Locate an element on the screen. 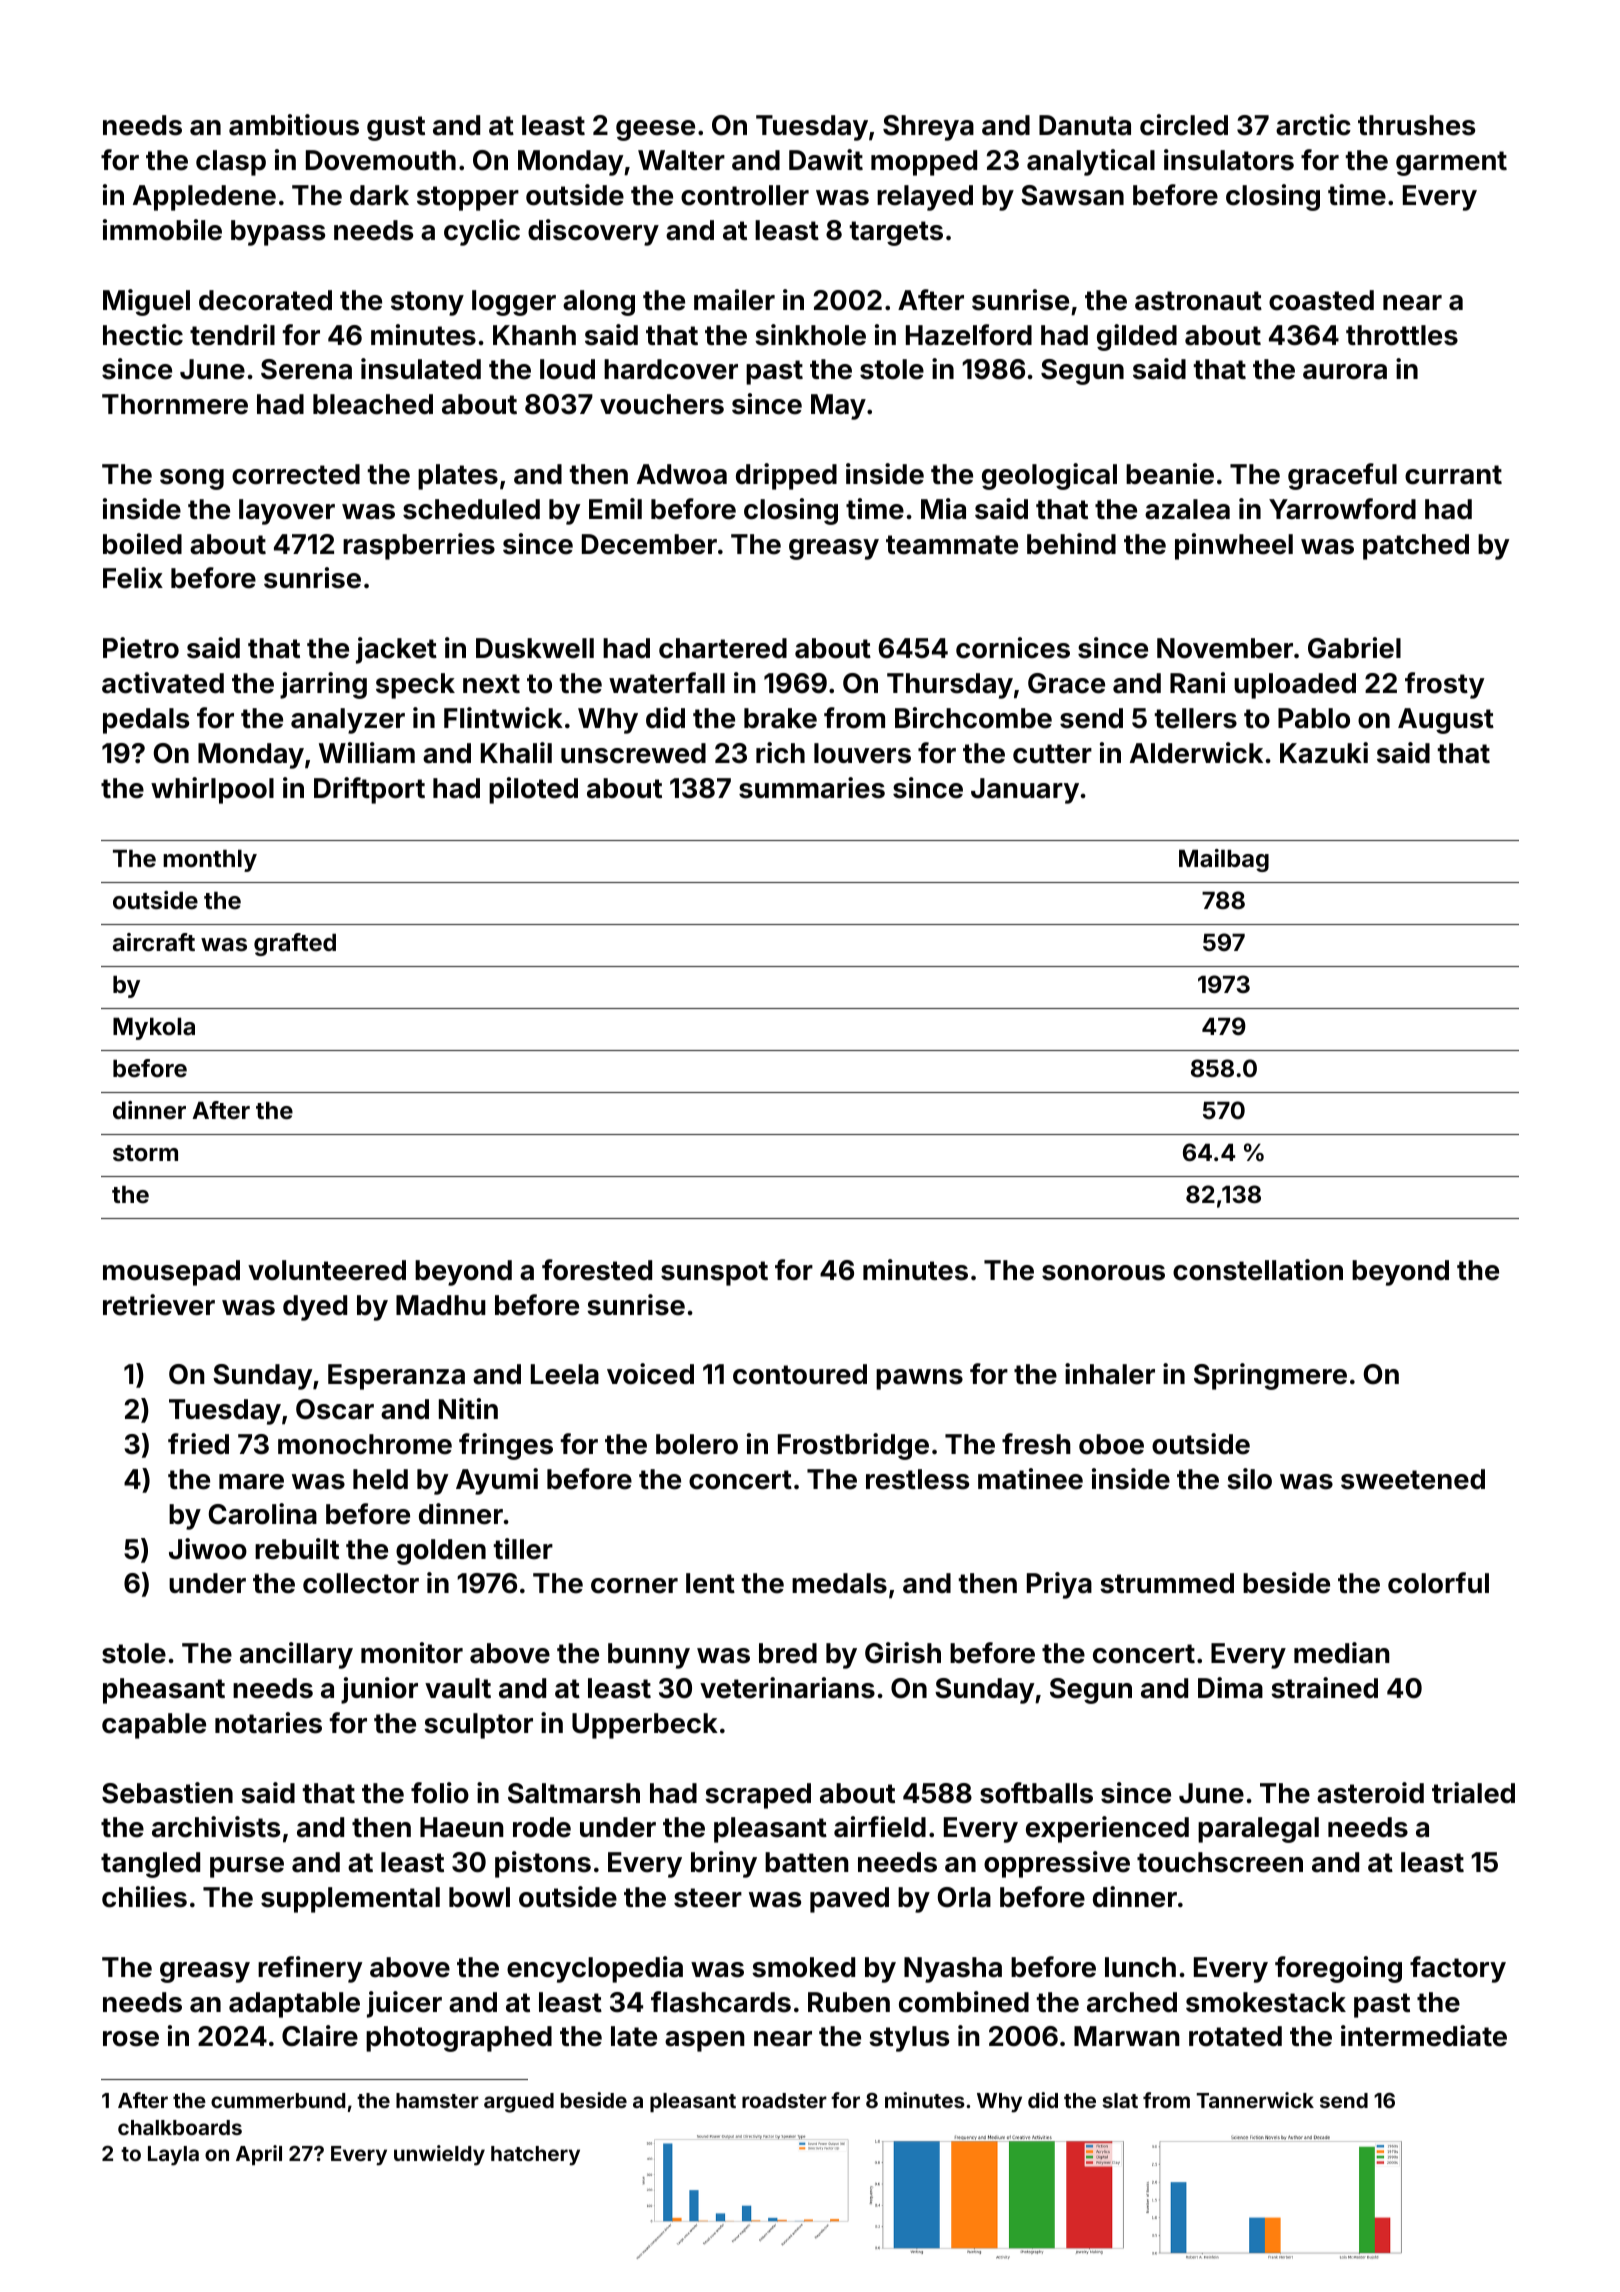 The image size is (1620, 2292). constellation is located at coordinates (1258, 1270).
